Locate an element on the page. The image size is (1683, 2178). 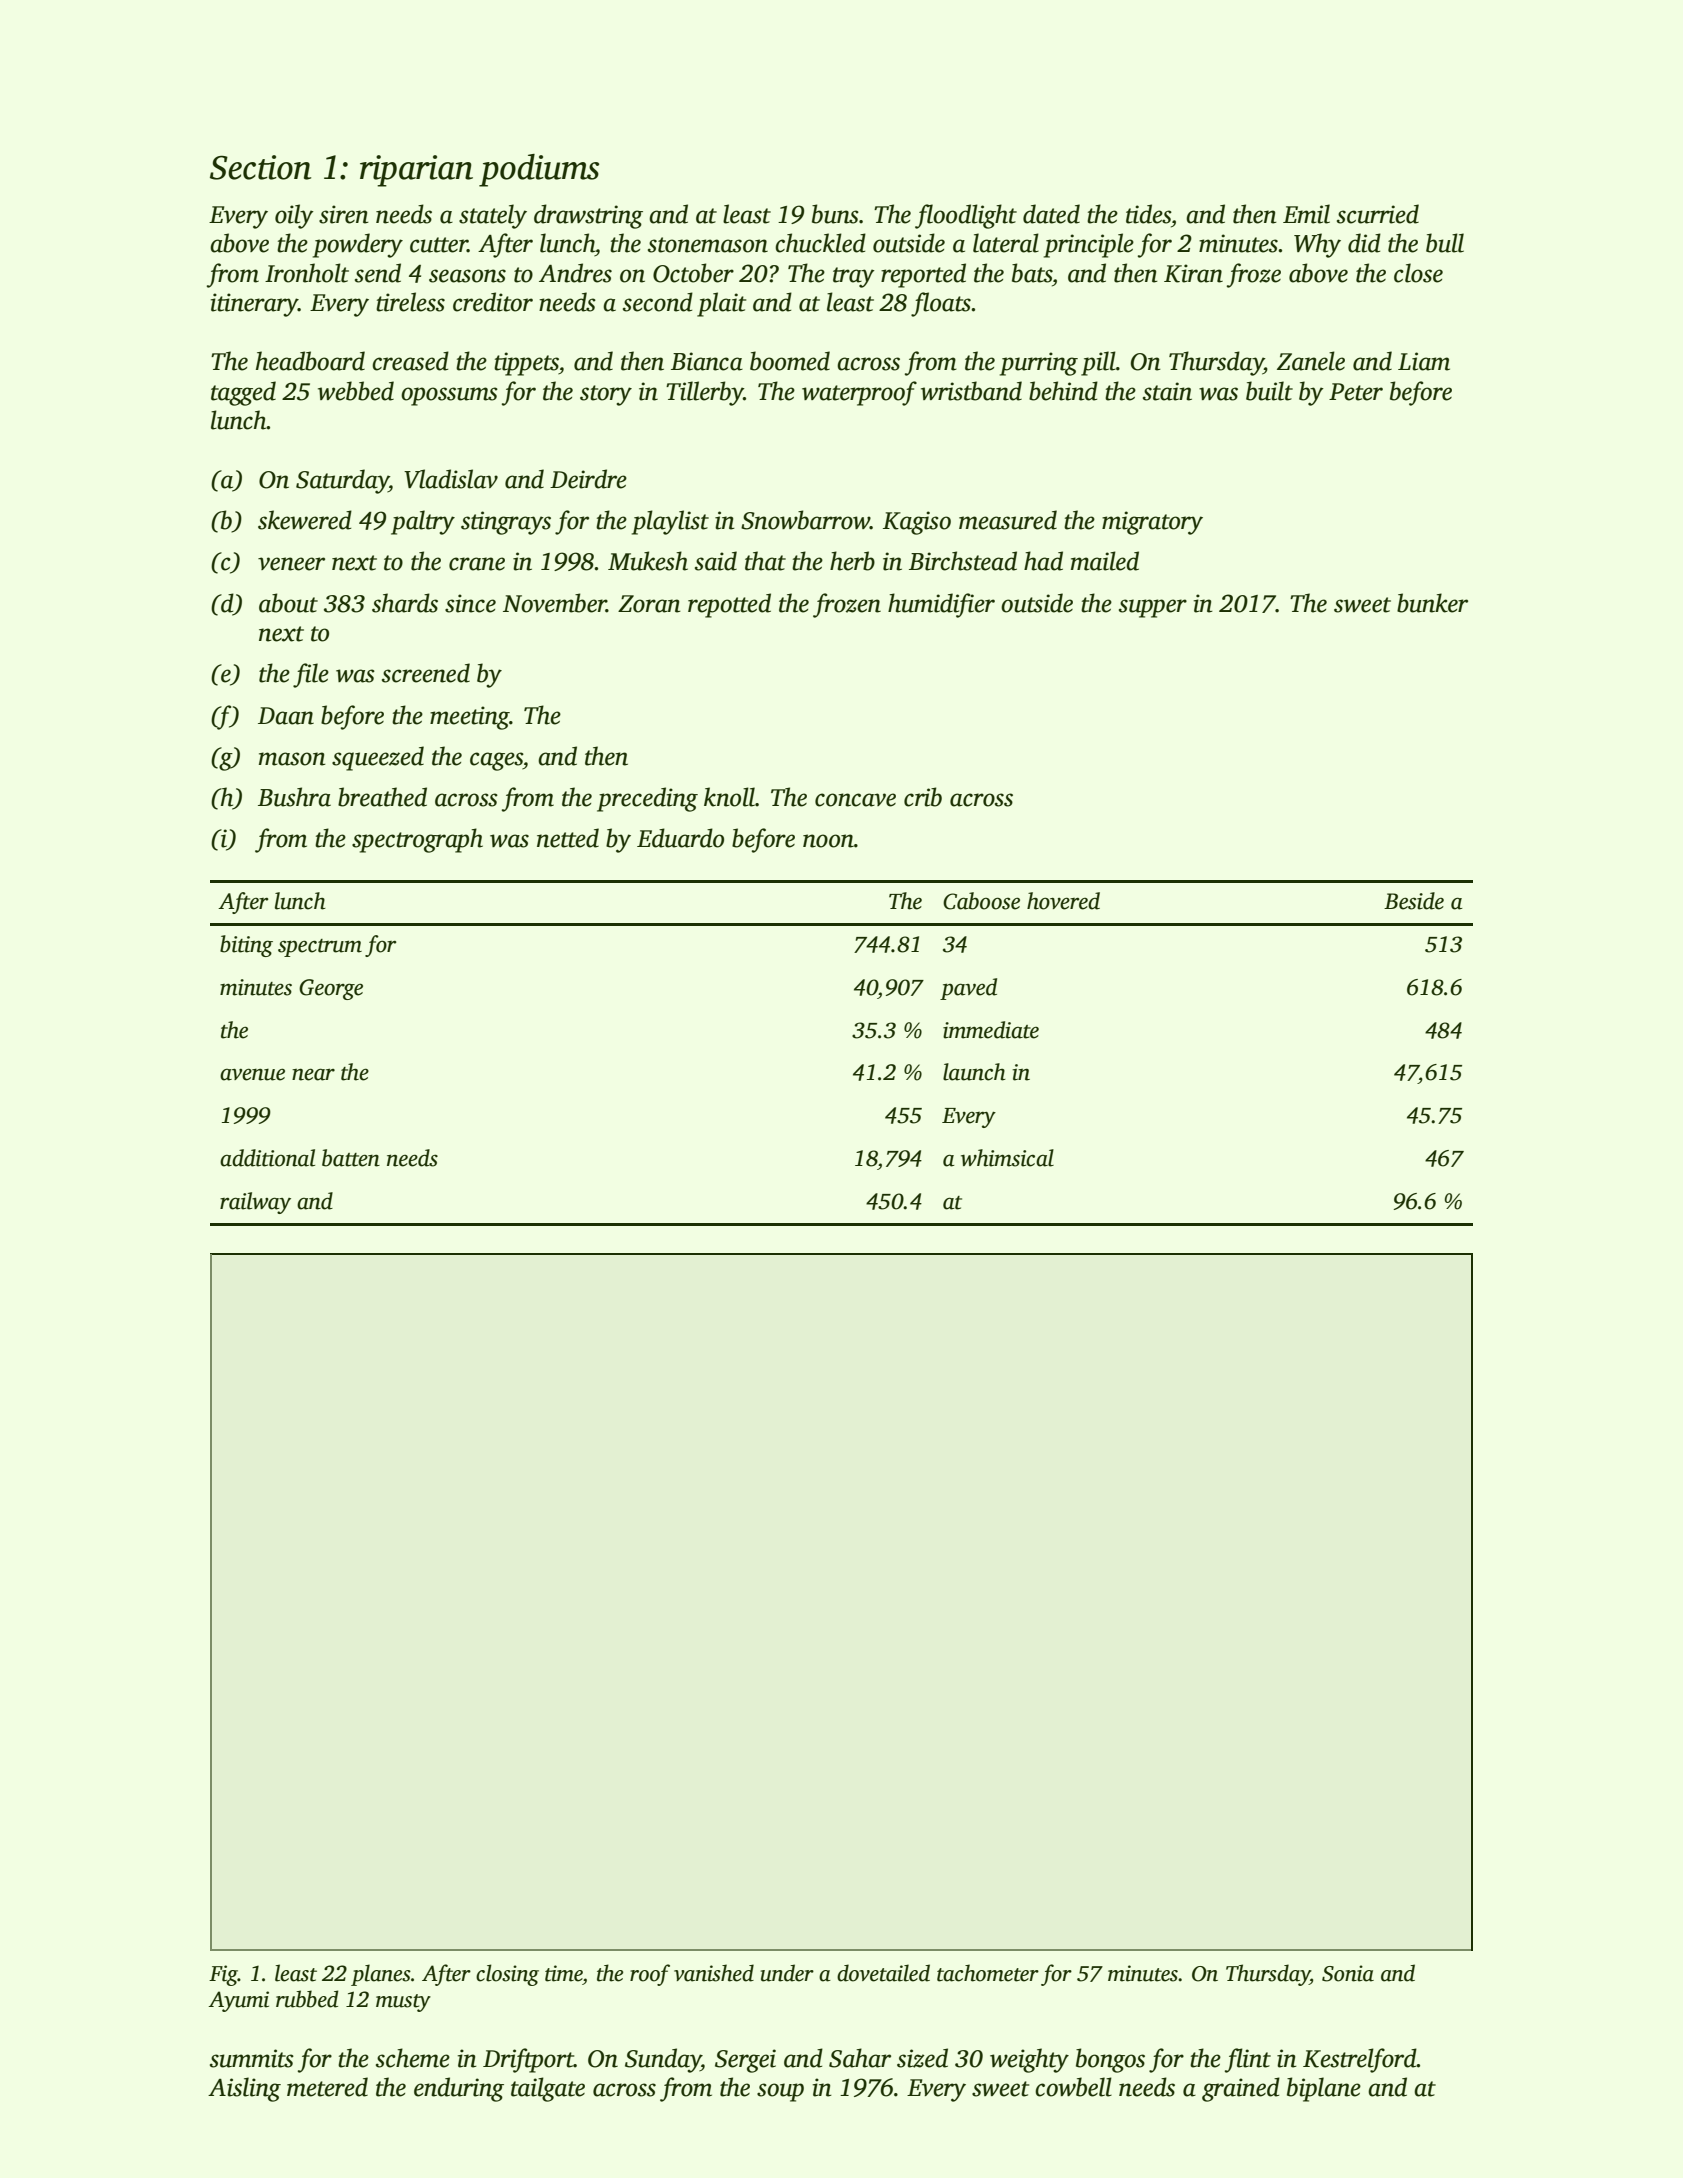
Sonia is located at coordinates (1348, 1973).
